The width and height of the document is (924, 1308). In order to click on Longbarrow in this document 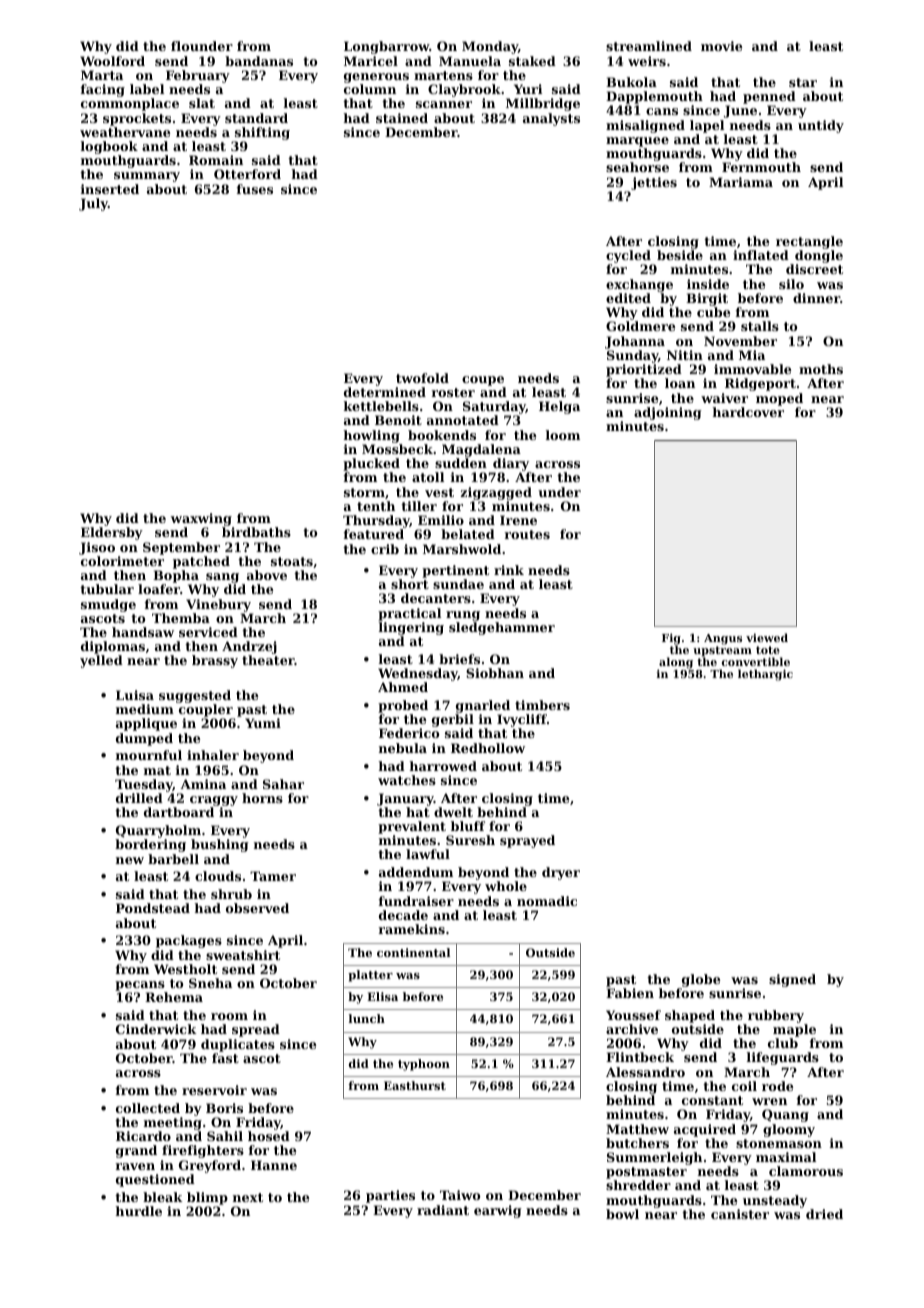, I will do `click(386, 47)`.
